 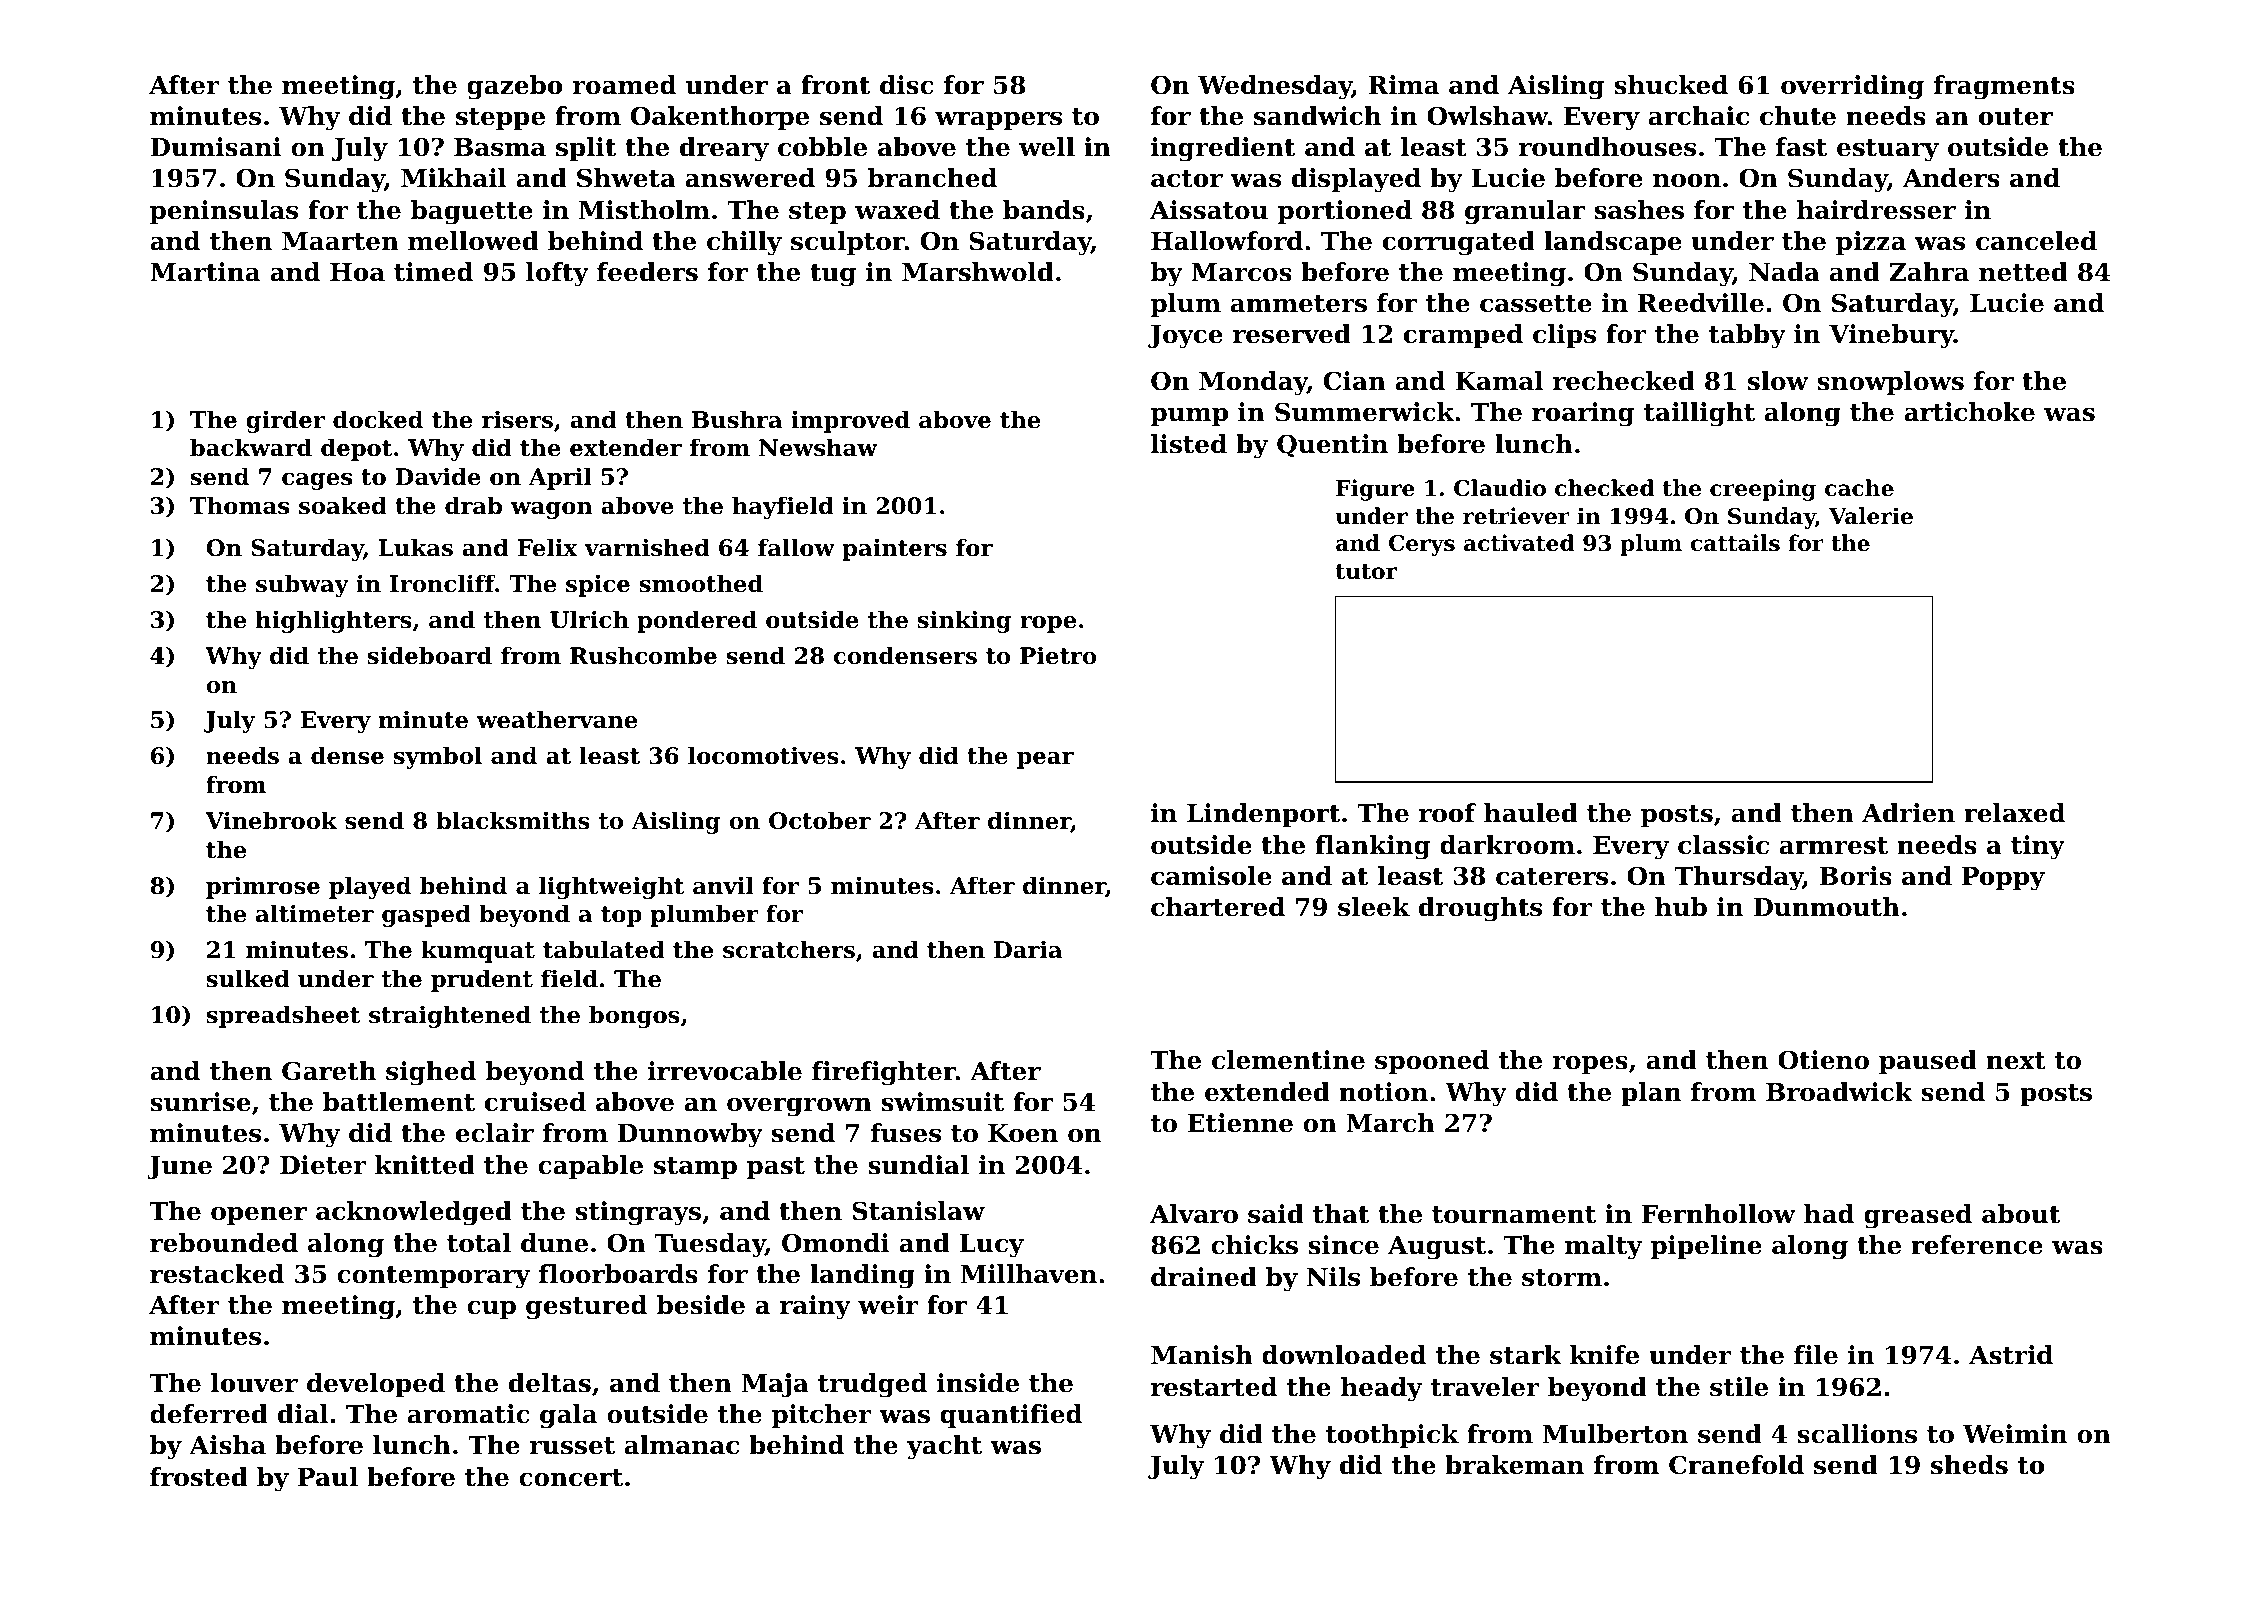 I want to click on Thomas, so click(x=239, y=505).
